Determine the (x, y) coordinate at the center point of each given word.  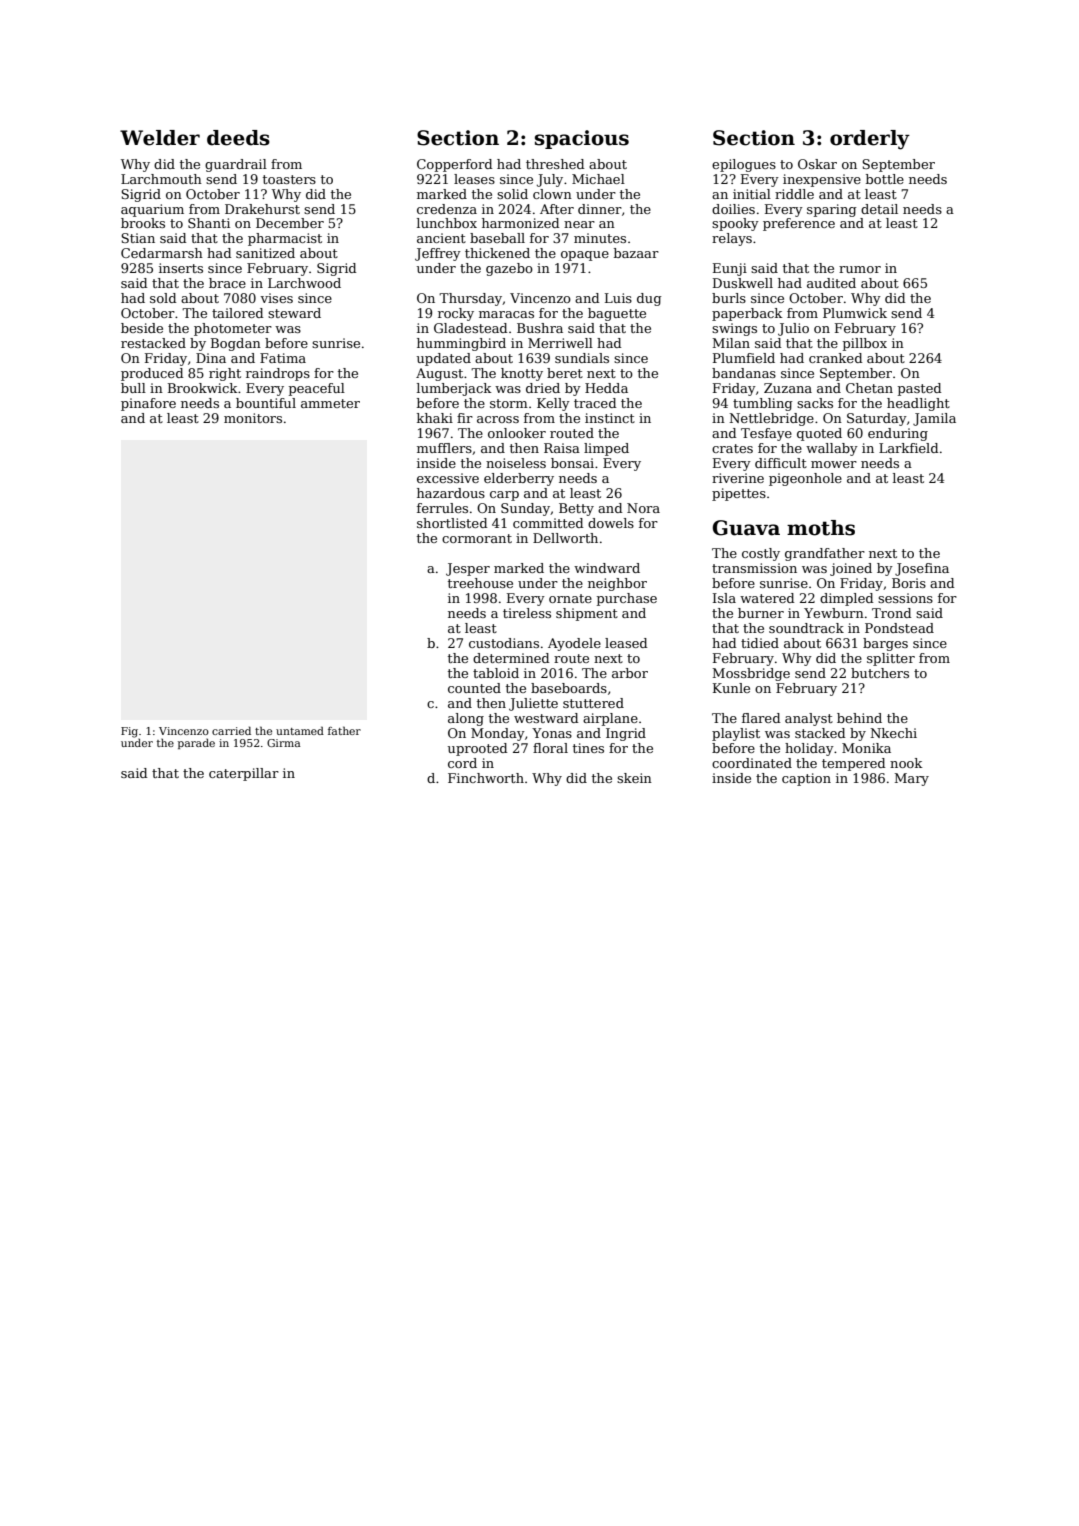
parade (196, 744)
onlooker (517, 433)
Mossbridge (751, 674)
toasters (289, 179)
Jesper (468, 569)
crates (732, 448)
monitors (253, 418)
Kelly (553, 404)
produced (152, 374)
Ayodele (574, 644)
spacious (582, 139)
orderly (870, 140)
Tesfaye (766, 434)
